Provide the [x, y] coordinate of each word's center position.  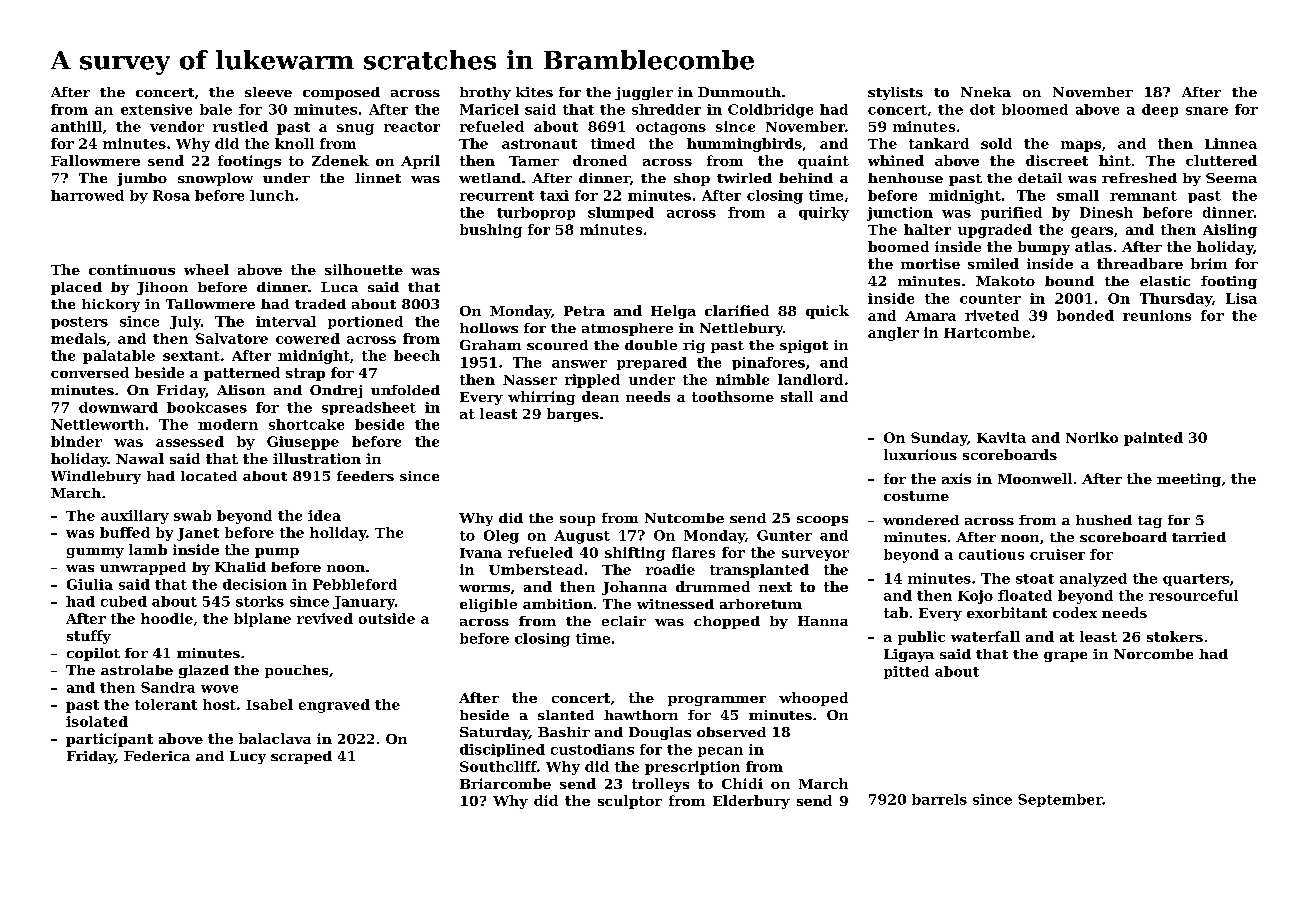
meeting [1189, 480]
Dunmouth [739, 92]
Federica [157, 756]
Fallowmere [95, 160]
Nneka [986, 92]
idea [324, 515]
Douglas [660, 733]
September [1060, 800]
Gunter [784, 535]
